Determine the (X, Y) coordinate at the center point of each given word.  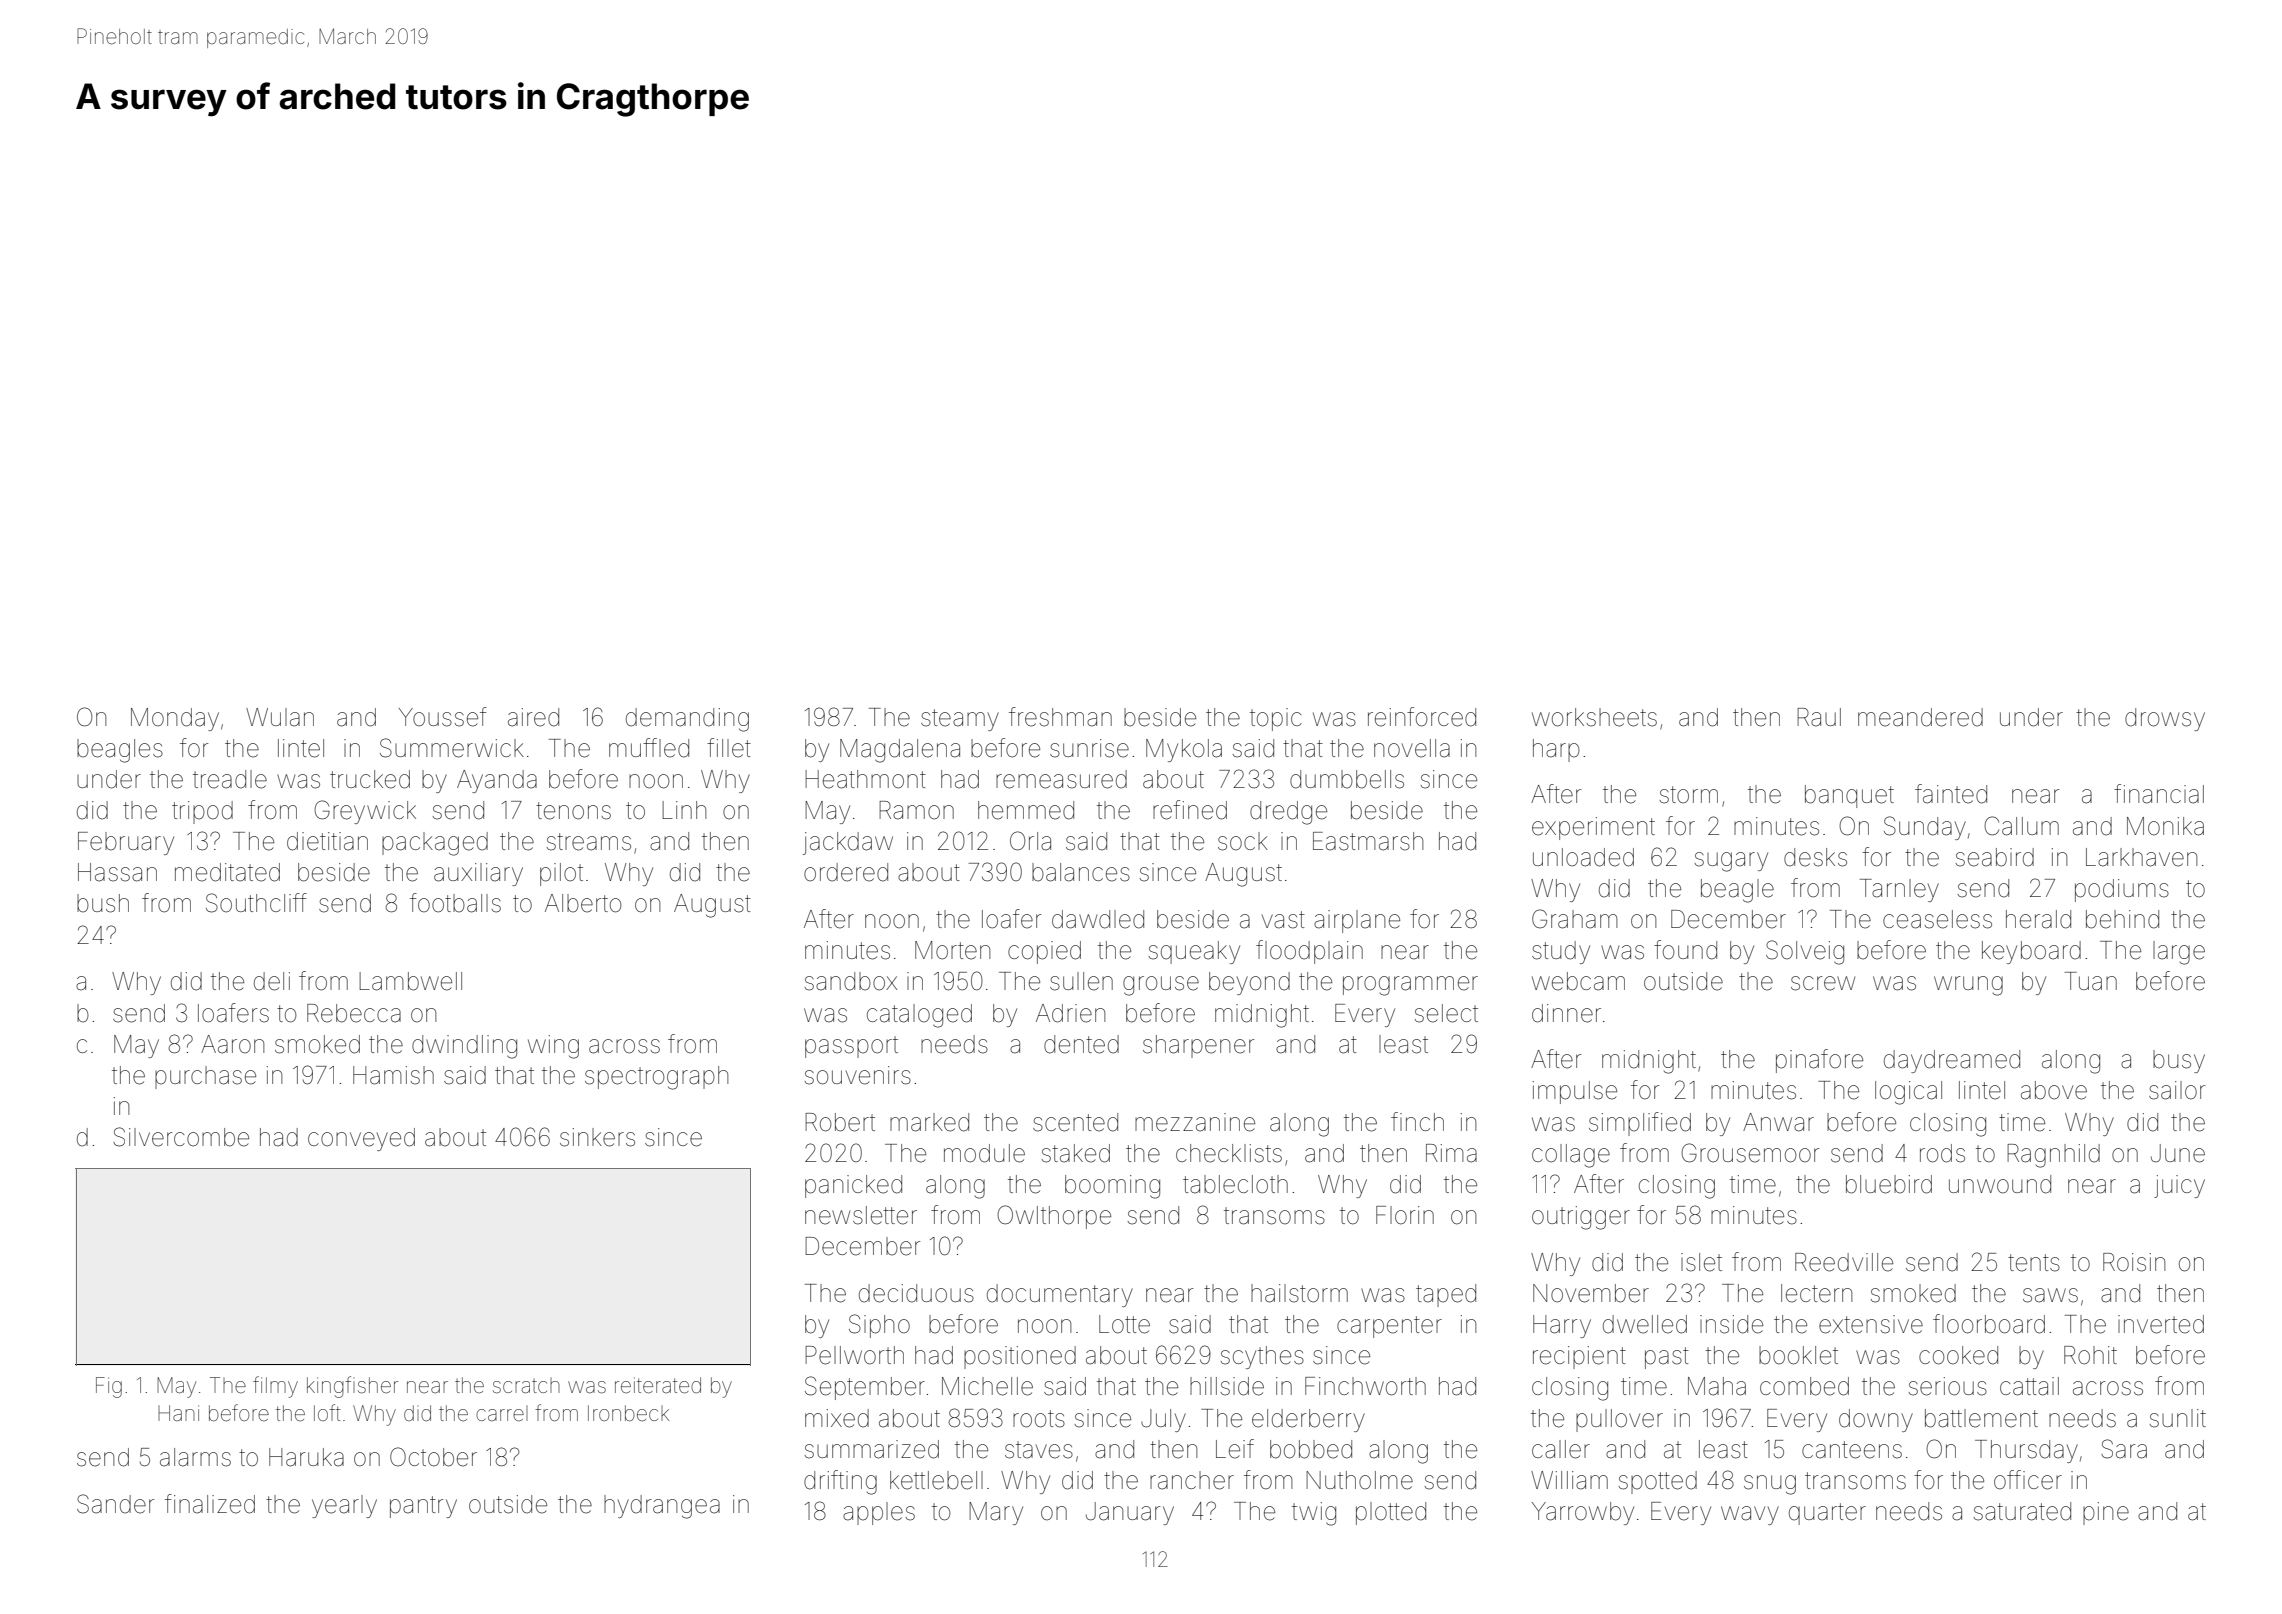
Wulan (280, 717)
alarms (195, 1457)
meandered (1920, 717)
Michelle (987, 1386)
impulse (1575, 1092)
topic (1276, 719)
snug (1770, 1485)
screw (1823, 983)
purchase (205, 1077)
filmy (275, 1387)
